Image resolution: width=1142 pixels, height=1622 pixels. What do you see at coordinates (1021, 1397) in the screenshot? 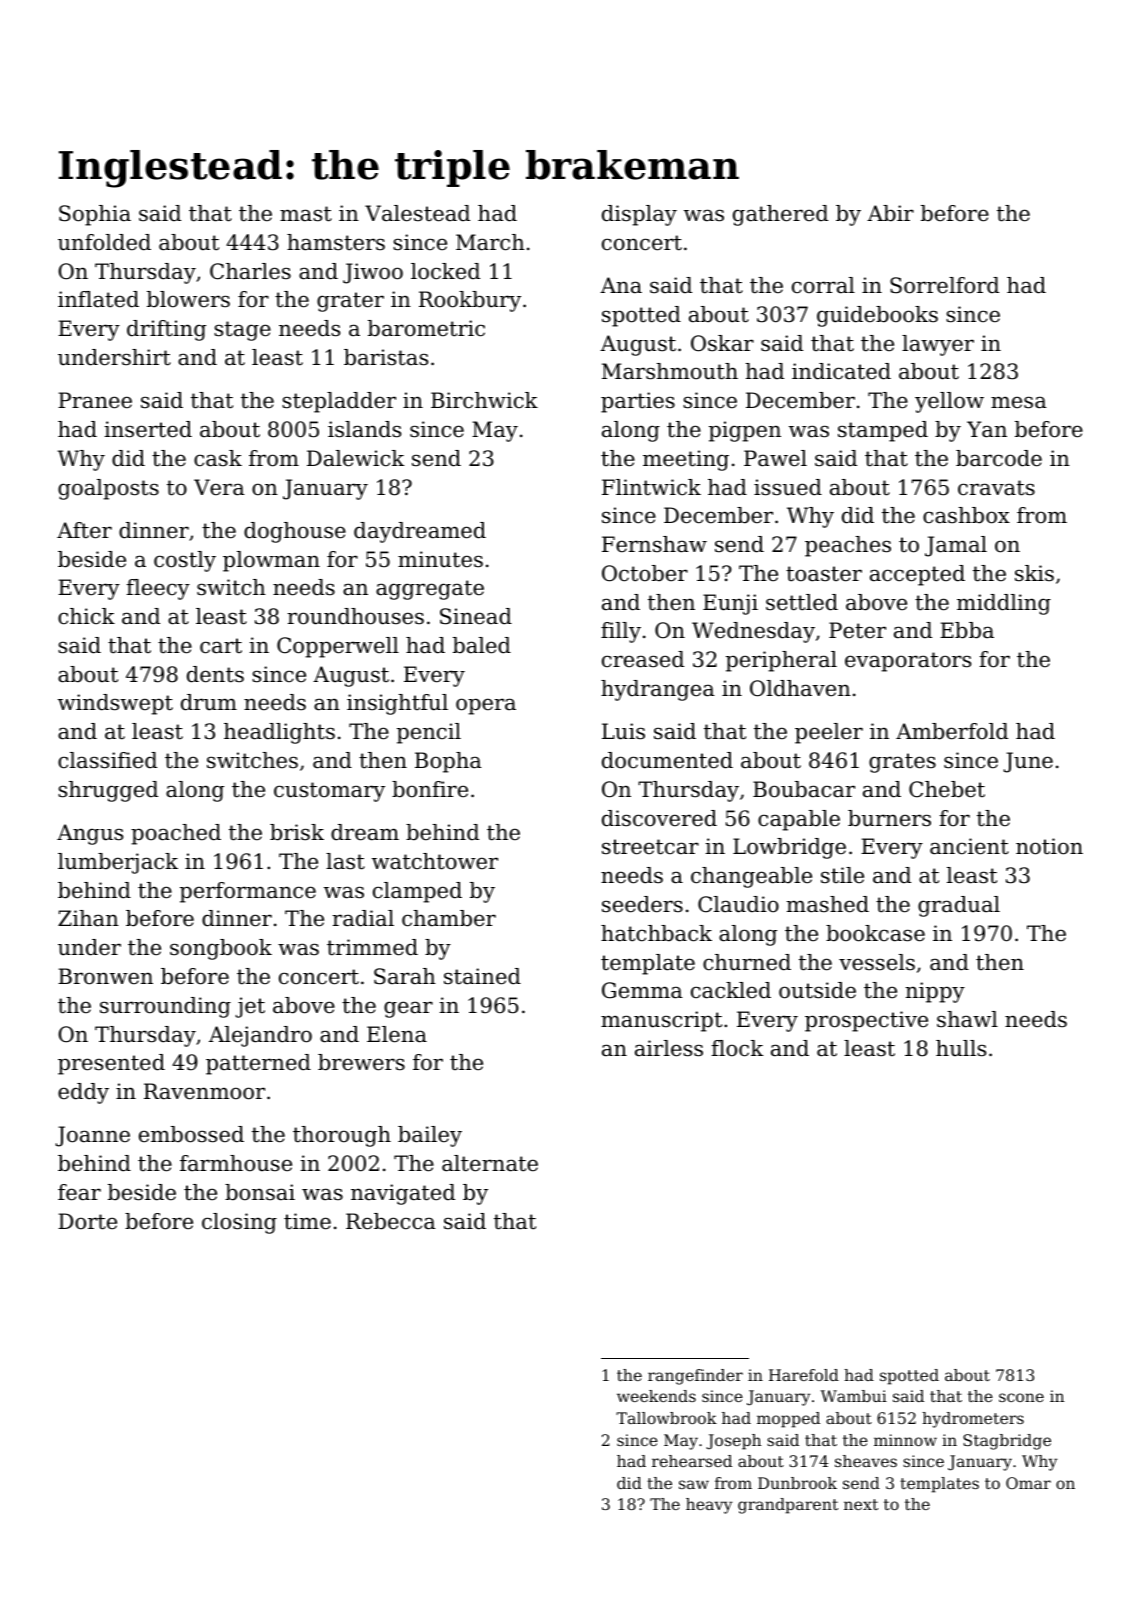
I see `scone` at bounding box center [1021, 1397].
